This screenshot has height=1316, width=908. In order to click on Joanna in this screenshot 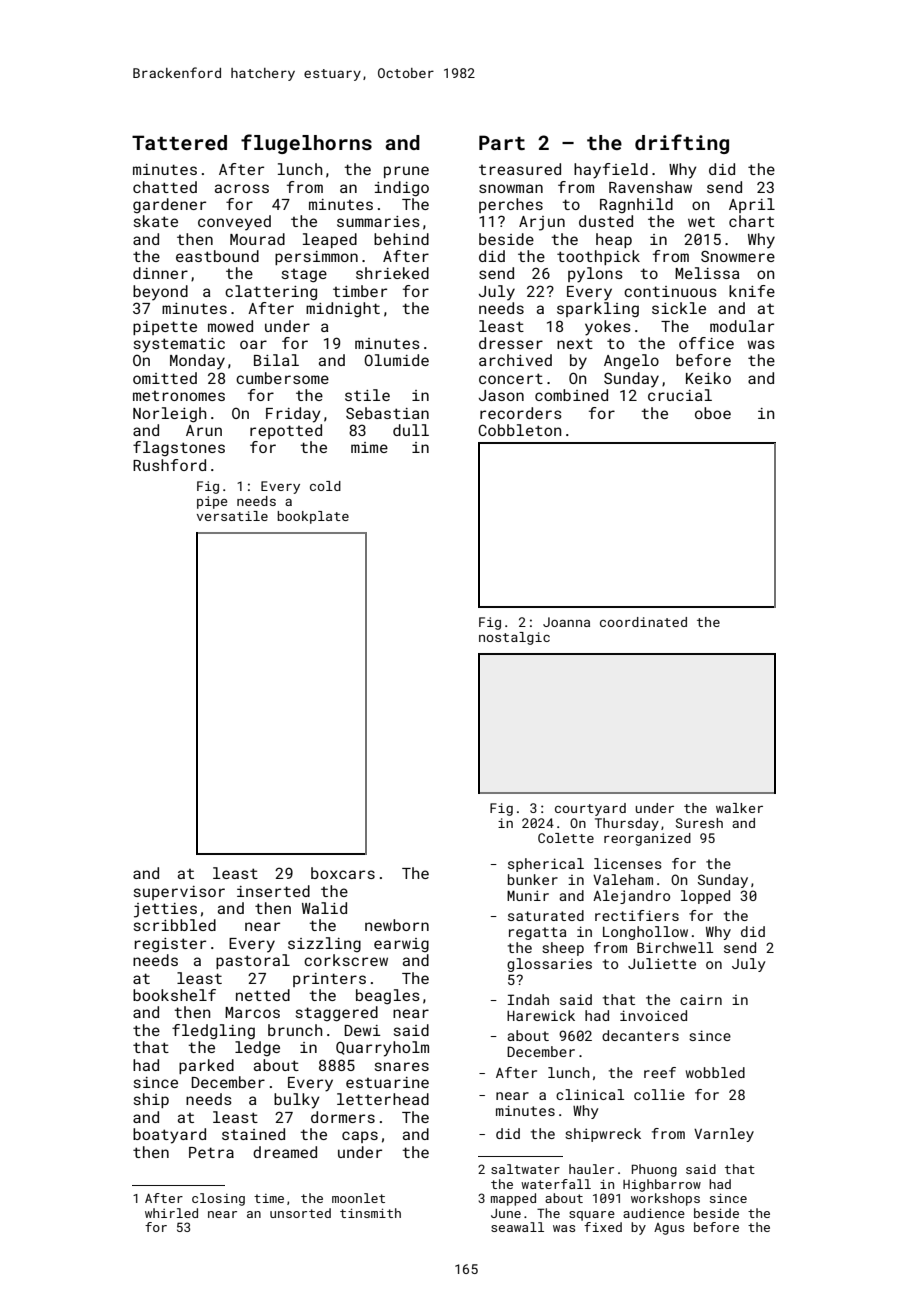, I will do `click(566, 622)`.
